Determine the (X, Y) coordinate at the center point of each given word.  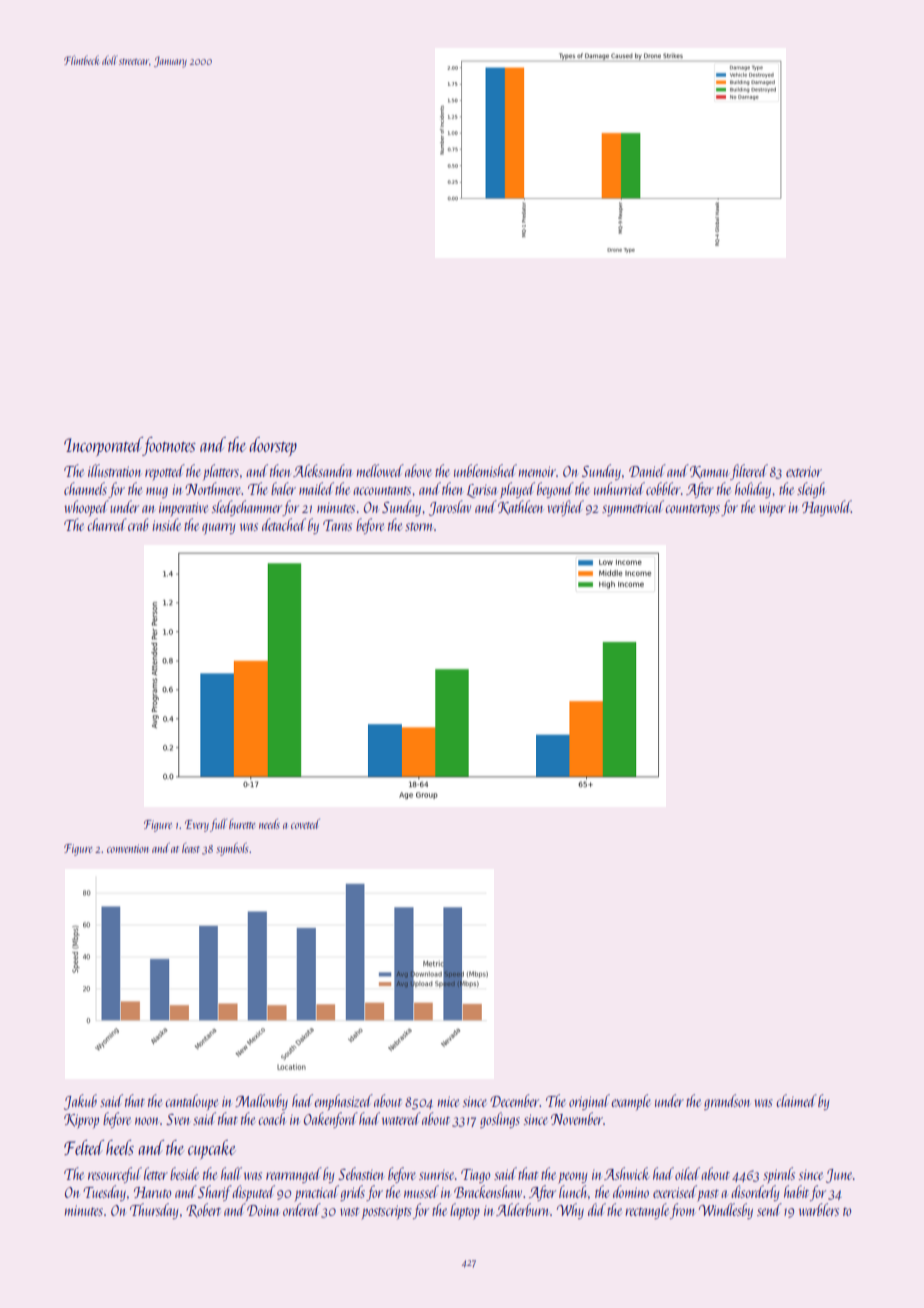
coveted (305, 824)
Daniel (647, 470)
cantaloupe (192, 1102)
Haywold (826, 508)
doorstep (273, 446)
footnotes (169, 446)
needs (269, 824)
